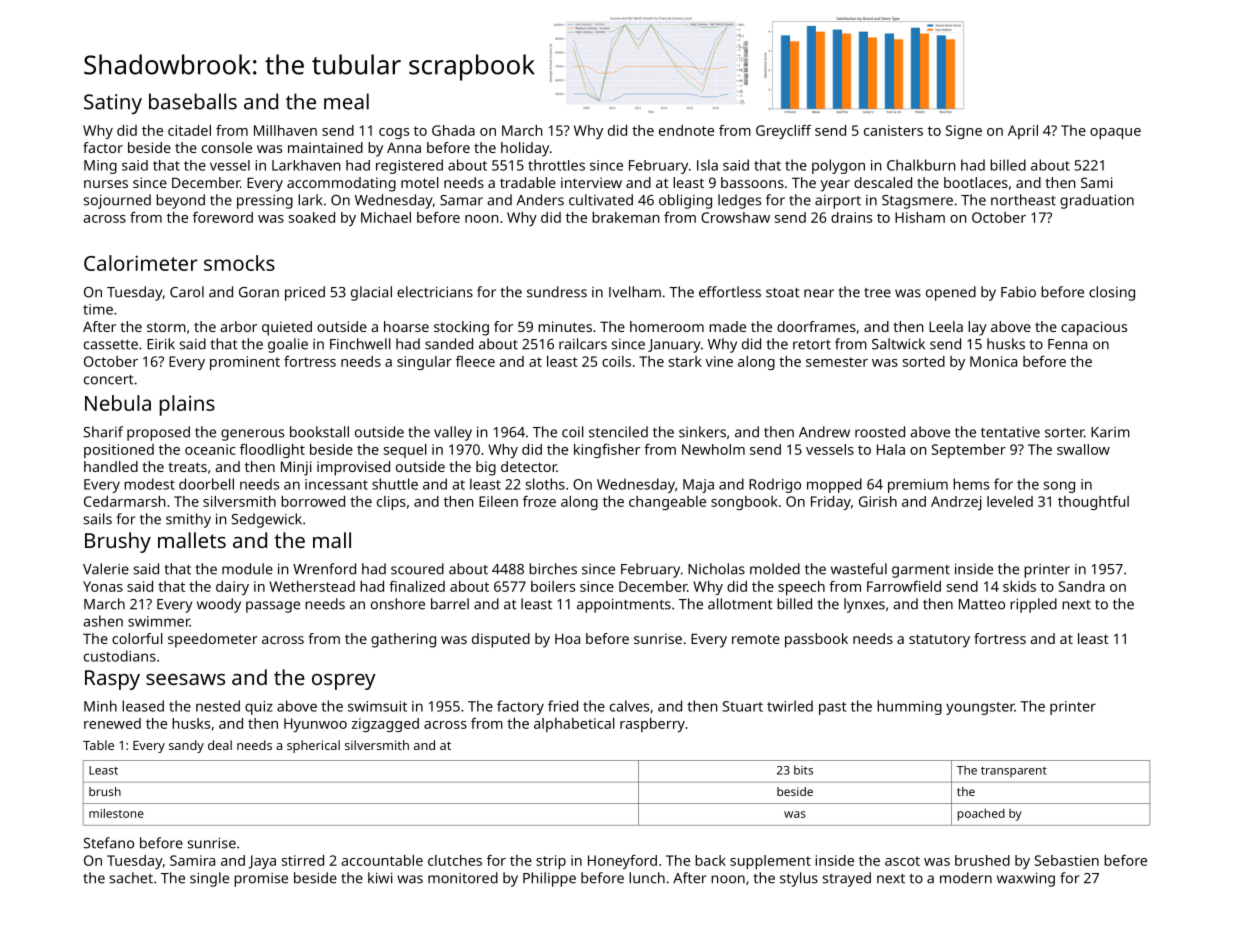  I want to click on brakeman, so click(625, 217).
